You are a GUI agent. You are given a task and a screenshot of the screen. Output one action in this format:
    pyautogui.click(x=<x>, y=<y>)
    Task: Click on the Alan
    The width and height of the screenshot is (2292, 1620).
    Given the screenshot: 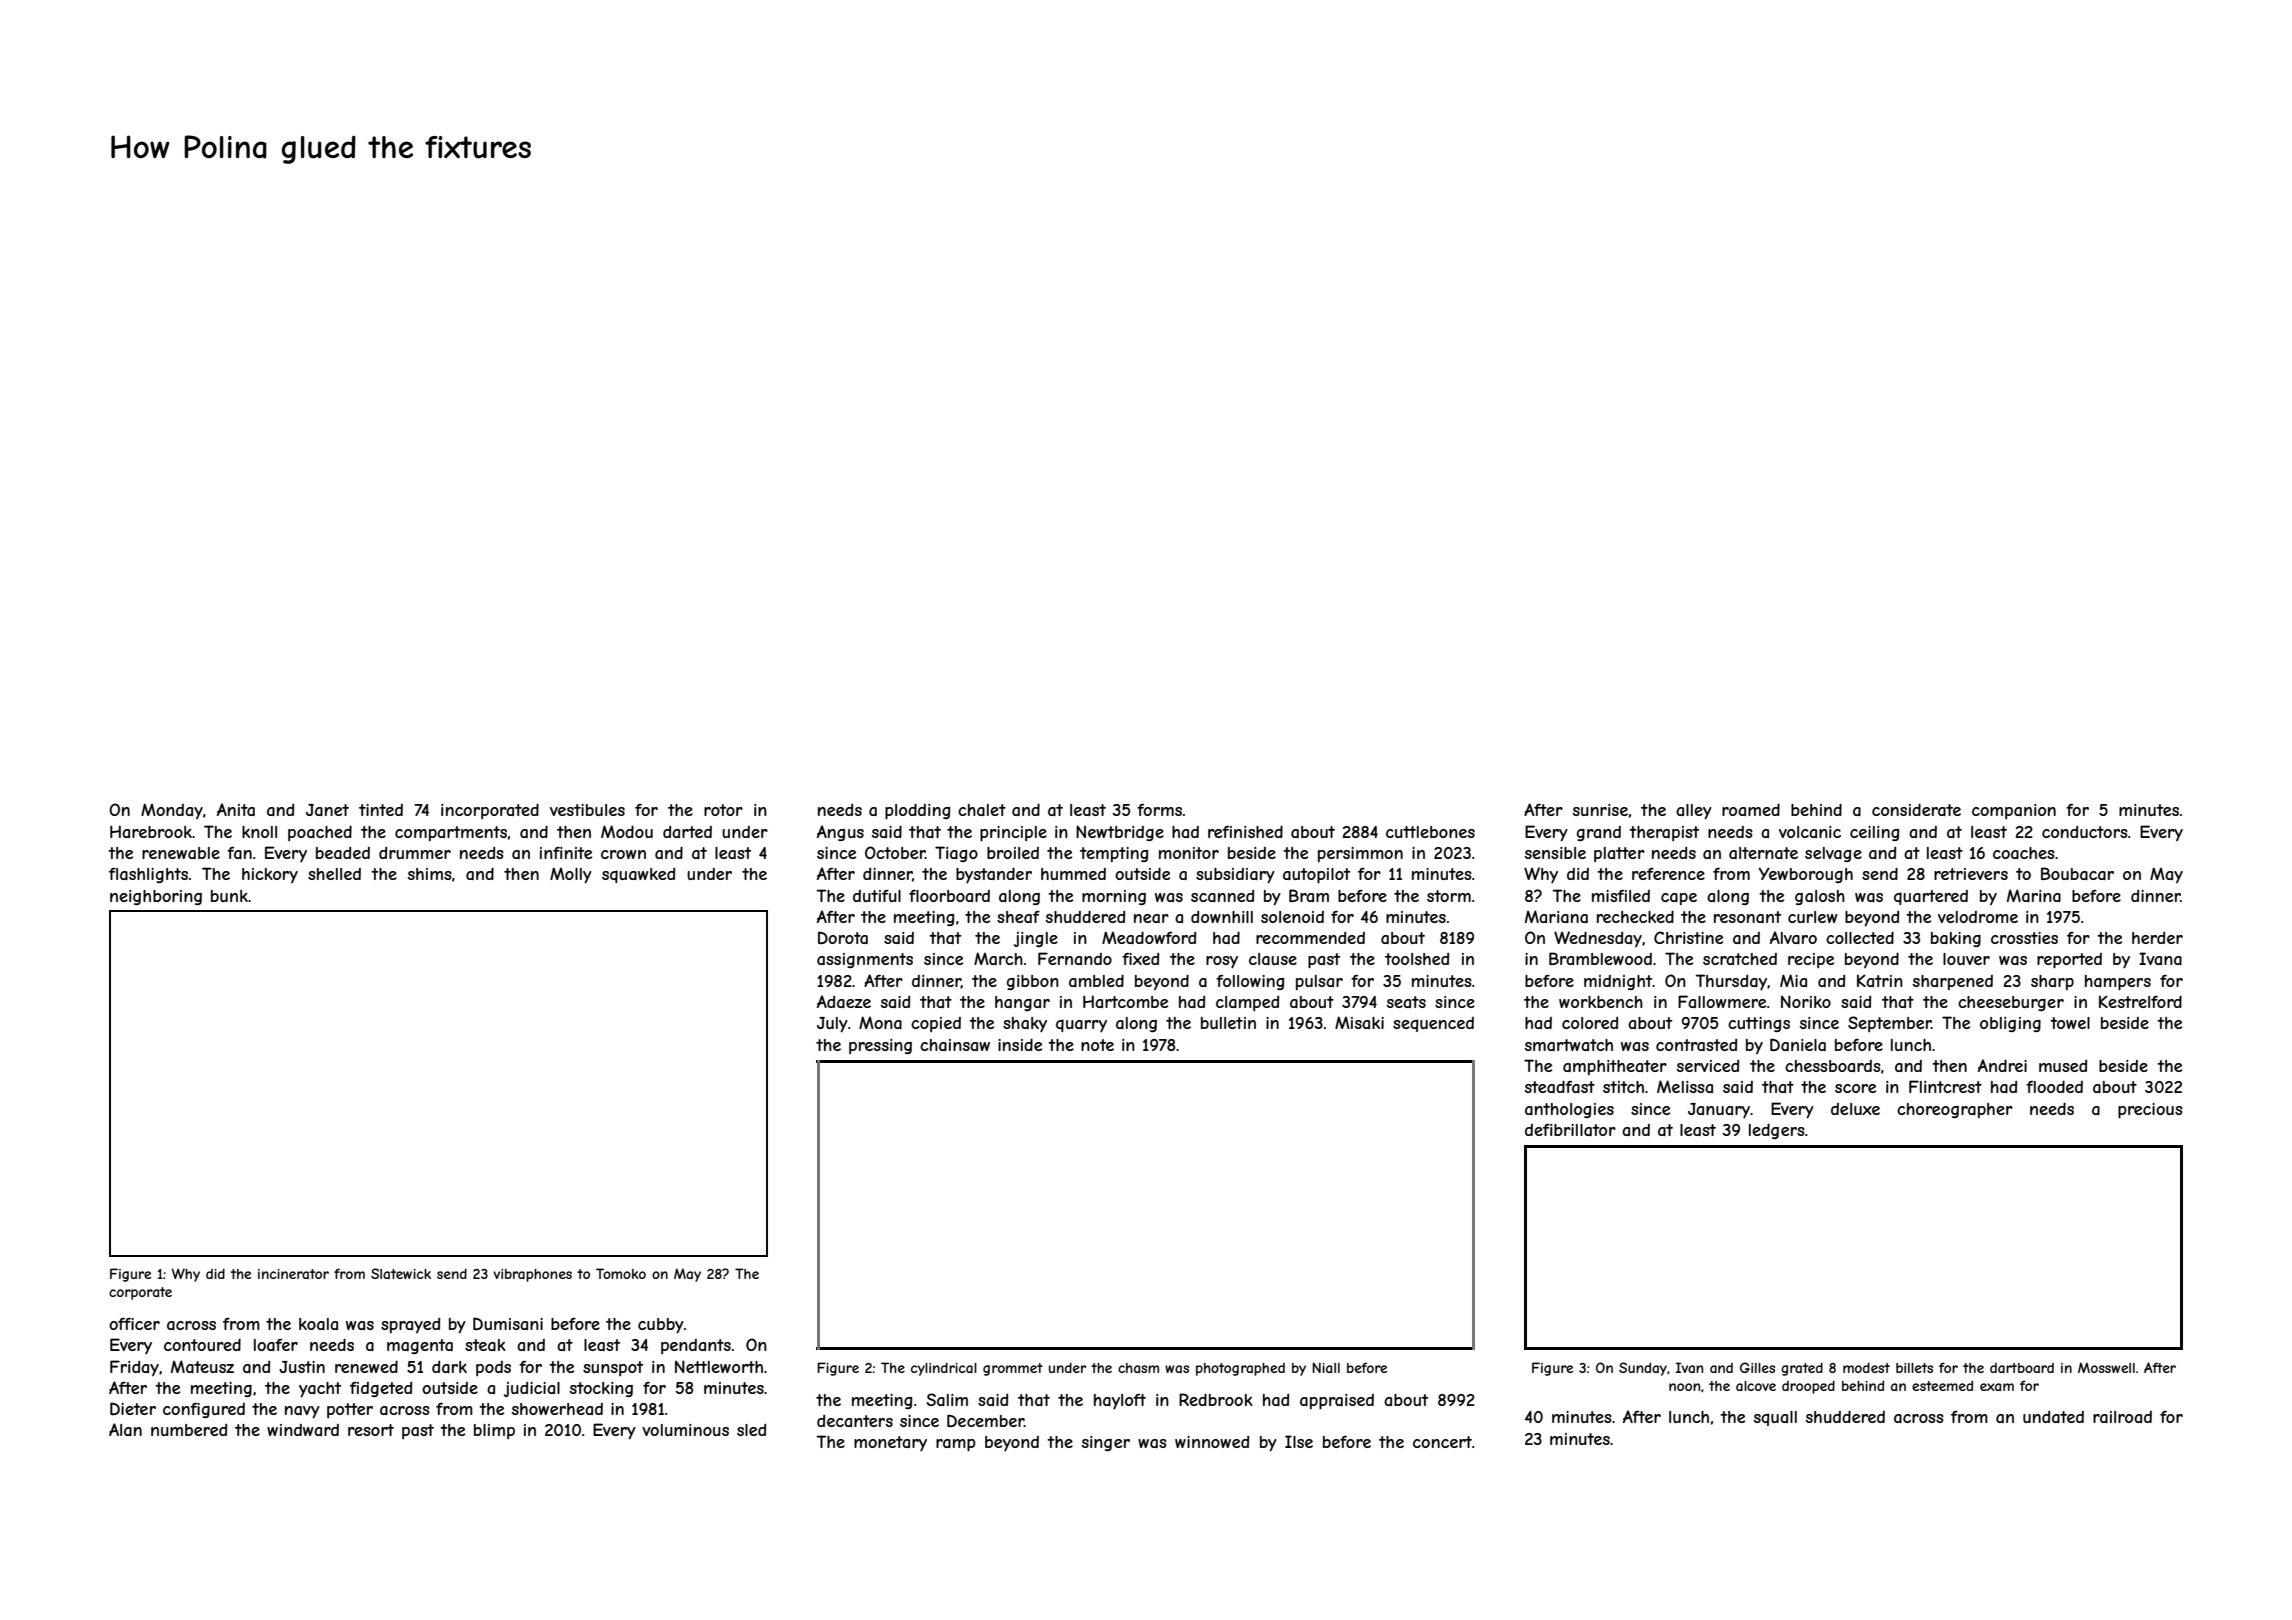 What is the action you would take?
    pyautogui.click(x=125, y=1429)
